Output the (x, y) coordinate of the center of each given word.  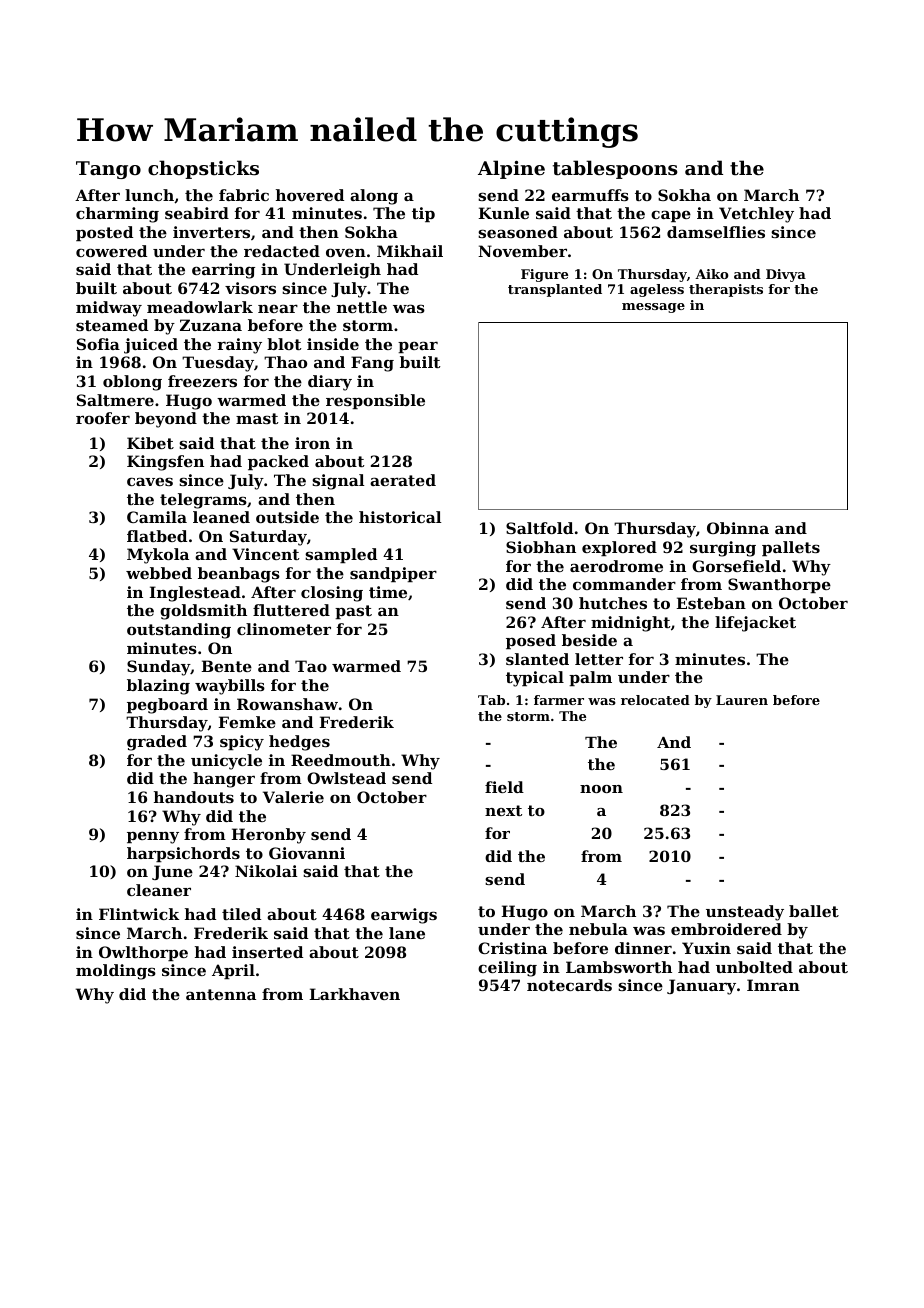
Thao (285, 362)
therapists (726, 290)
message (653, 308)
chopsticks (203, 169)
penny (153, 837)
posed (531, 641)
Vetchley (756, 215)
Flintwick (139, 914)
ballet (814, 911)
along (374, 197)
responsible (375, 401)
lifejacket (755, 624)
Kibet (150, 443)
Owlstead (346, 778)
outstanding (179, 631)
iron (312, 443)
